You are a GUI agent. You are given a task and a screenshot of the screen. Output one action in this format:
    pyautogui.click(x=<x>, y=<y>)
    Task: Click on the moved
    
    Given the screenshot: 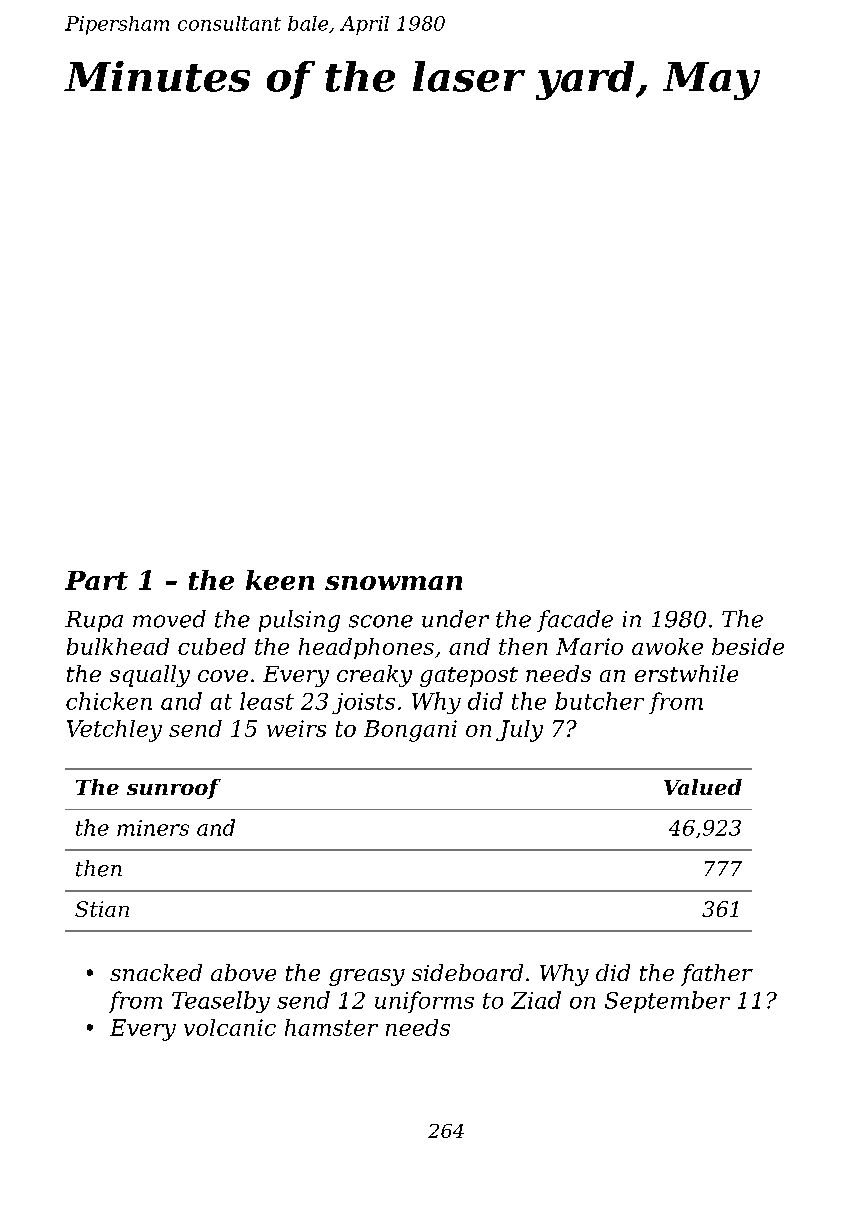 What is the action you would take?
    pyautogui.click(x=169, y=619)
